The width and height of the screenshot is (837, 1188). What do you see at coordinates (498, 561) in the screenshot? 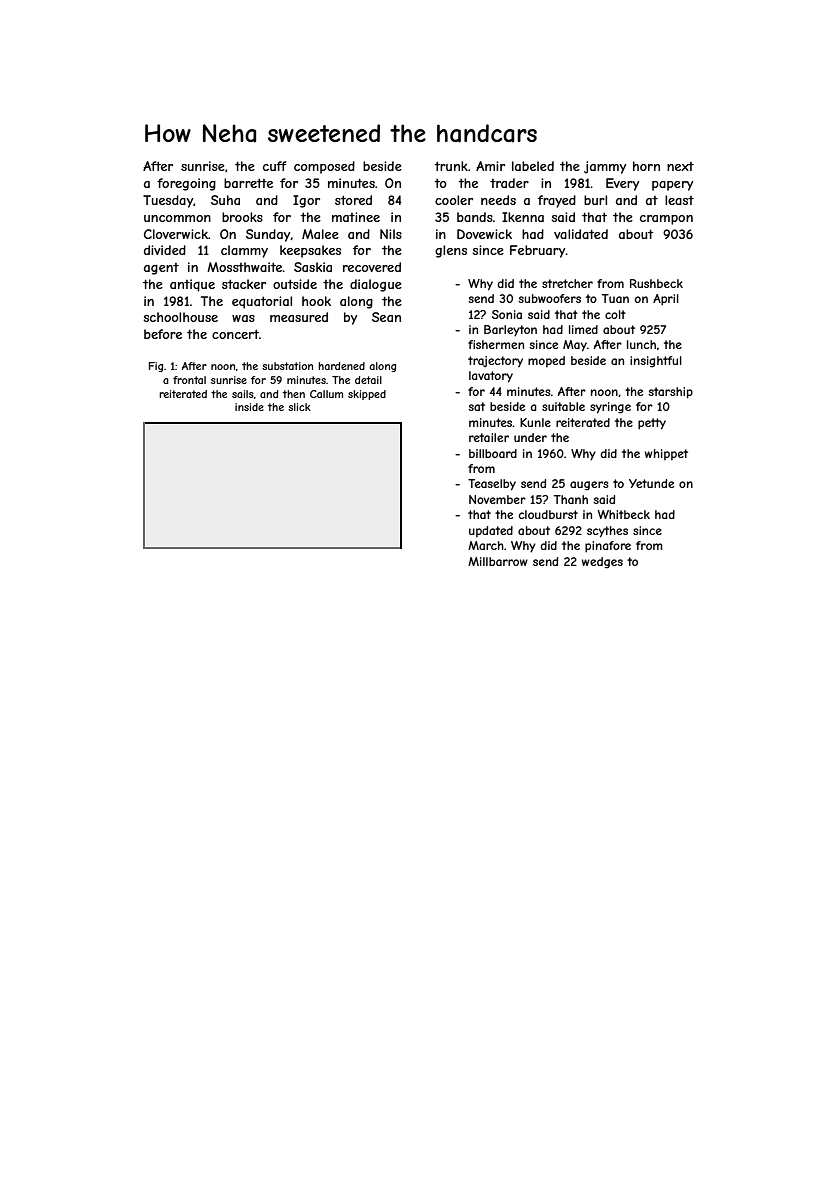
I see `Millbarrow` at bounding box center [498, 561].
